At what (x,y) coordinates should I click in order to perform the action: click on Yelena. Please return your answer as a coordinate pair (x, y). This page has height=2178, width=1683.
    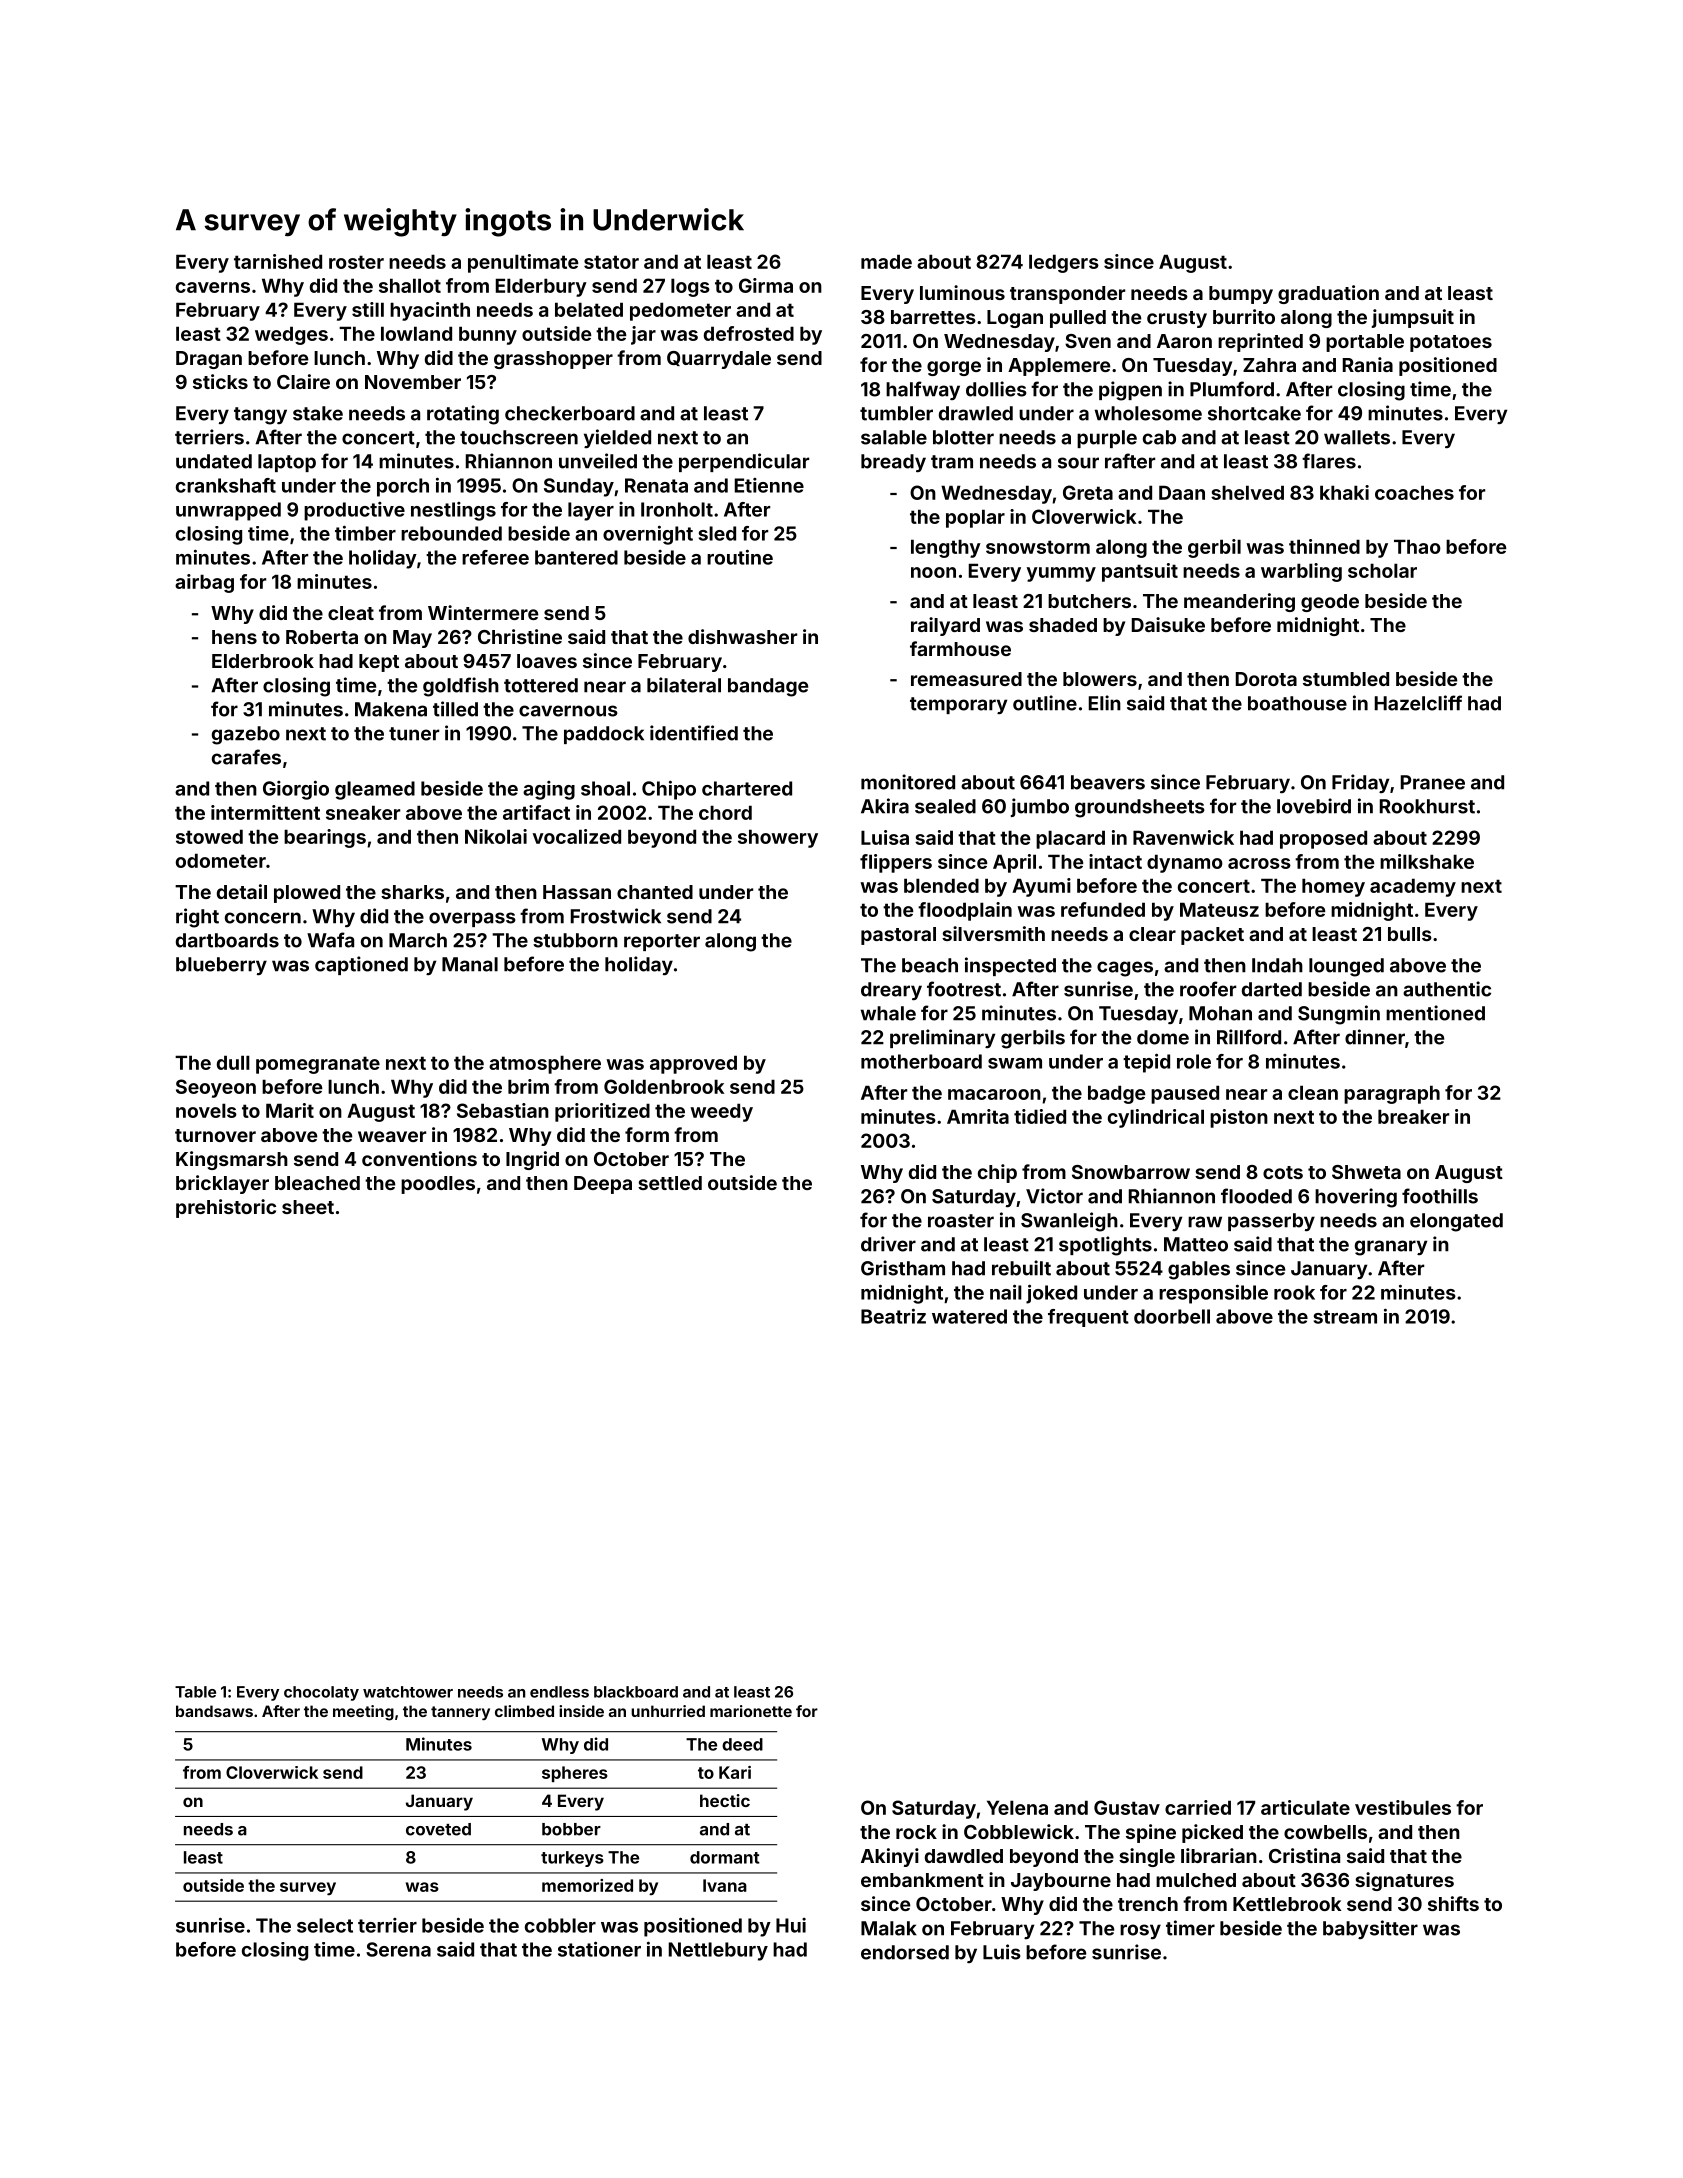
    Looking at the image, I should click on (1017, 1807).
